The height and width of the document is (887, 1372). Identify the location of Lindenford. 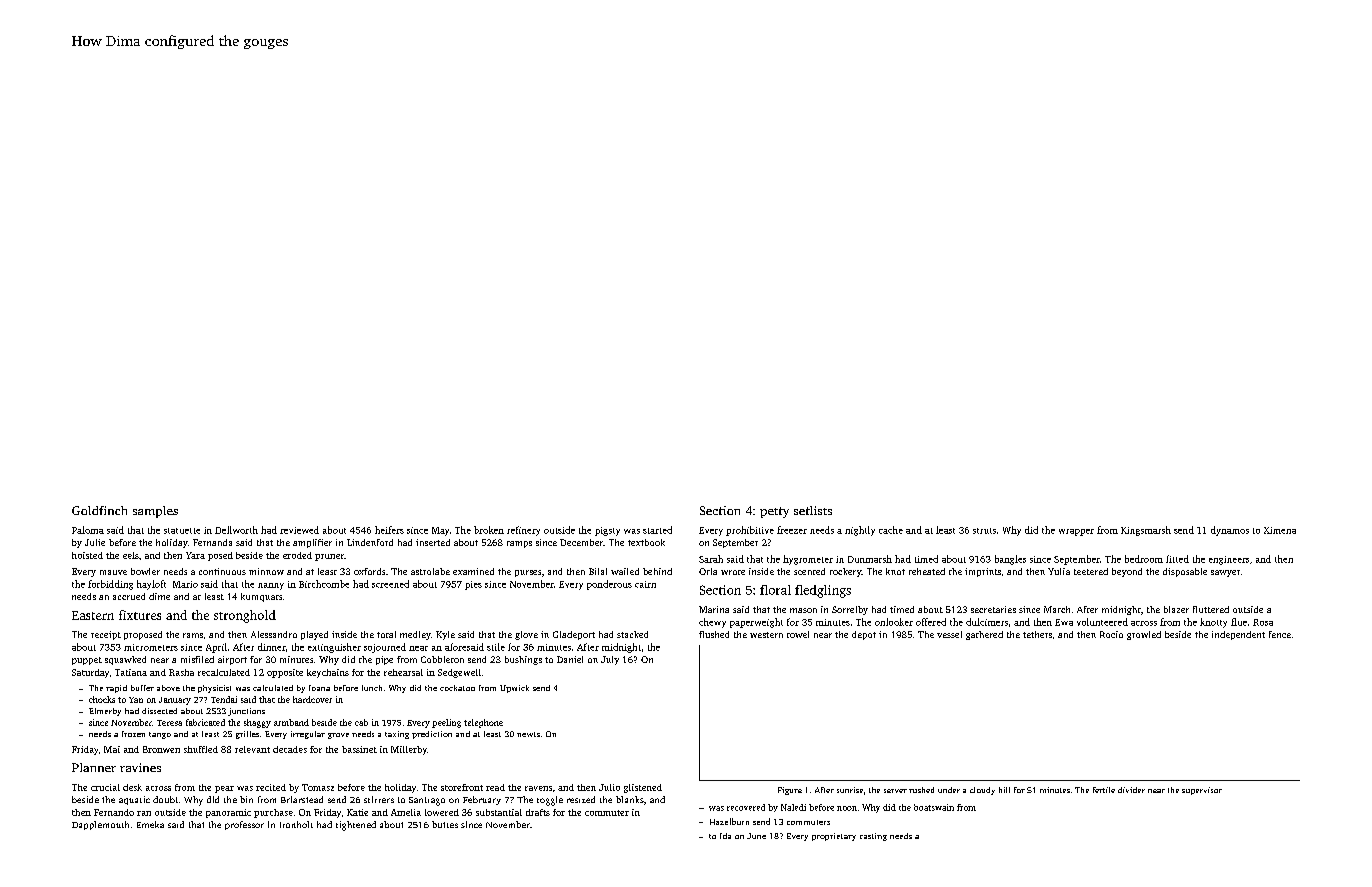
(370, 542).
